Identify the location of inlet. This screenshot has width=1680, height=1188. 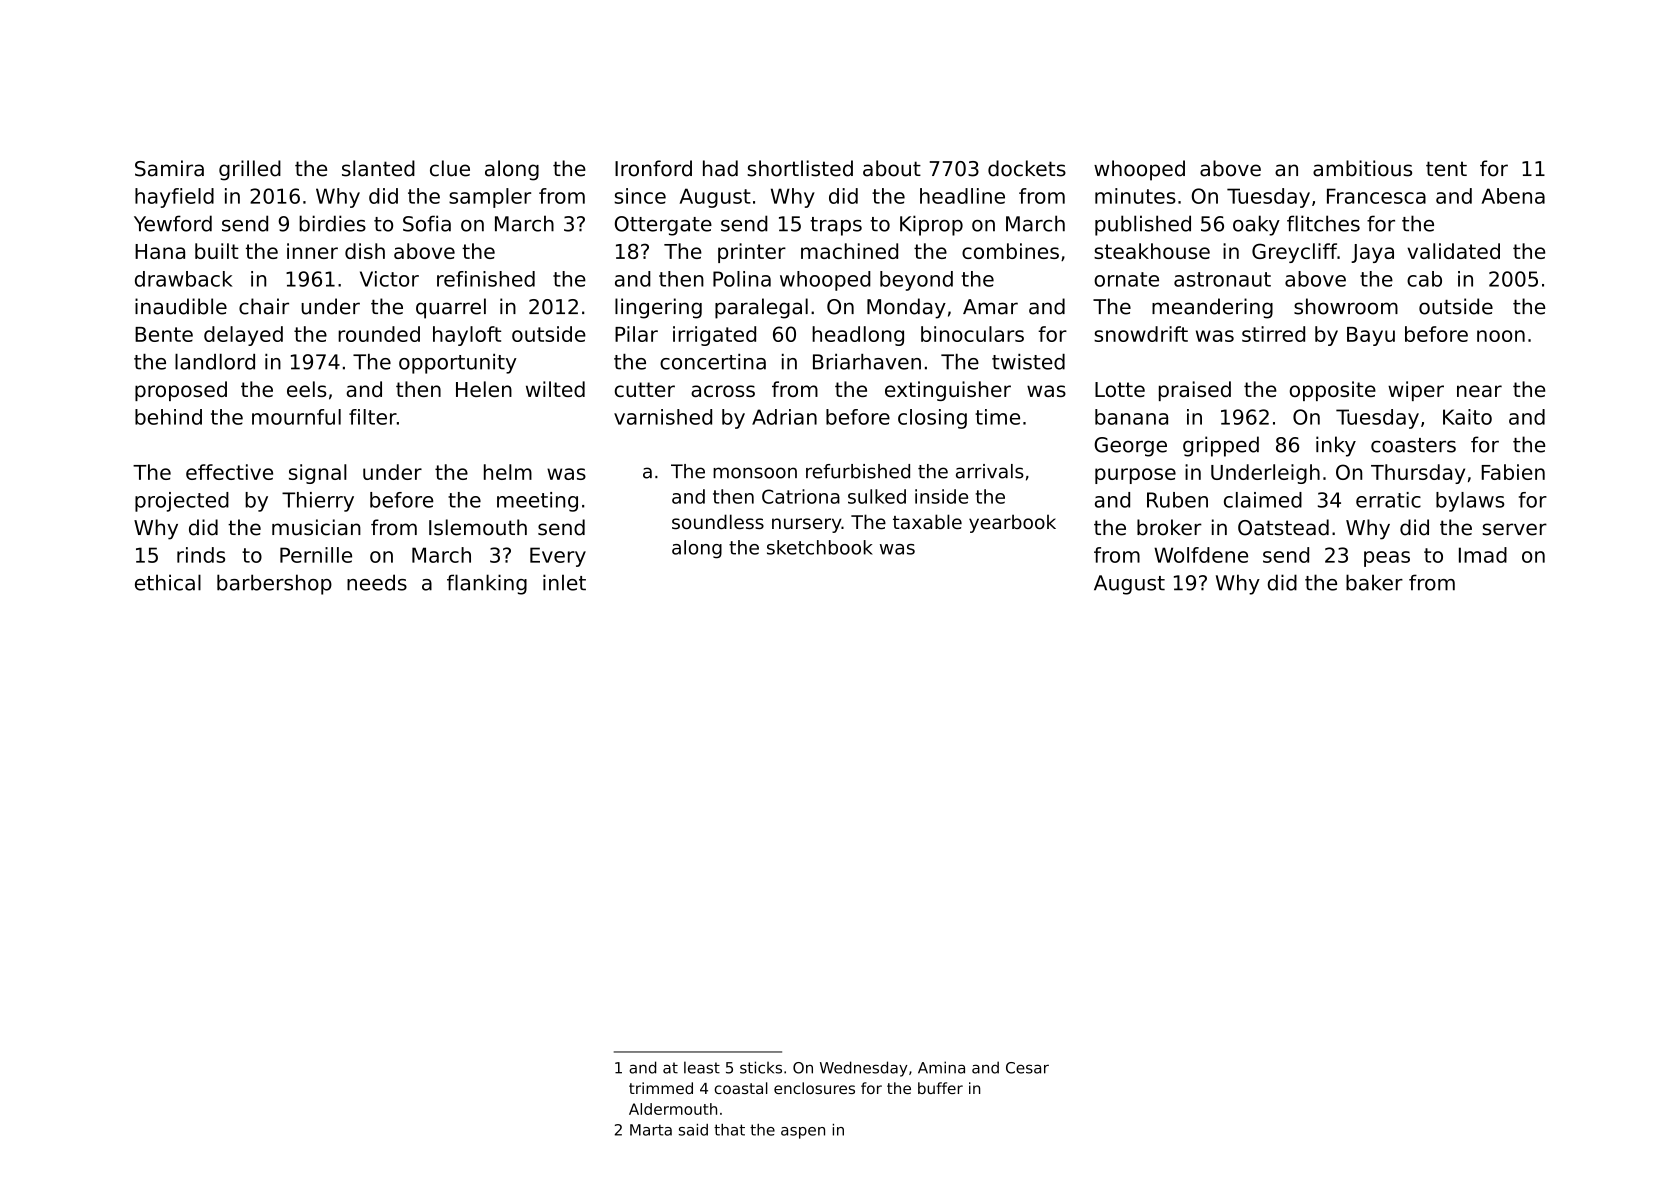
(564, 582).
